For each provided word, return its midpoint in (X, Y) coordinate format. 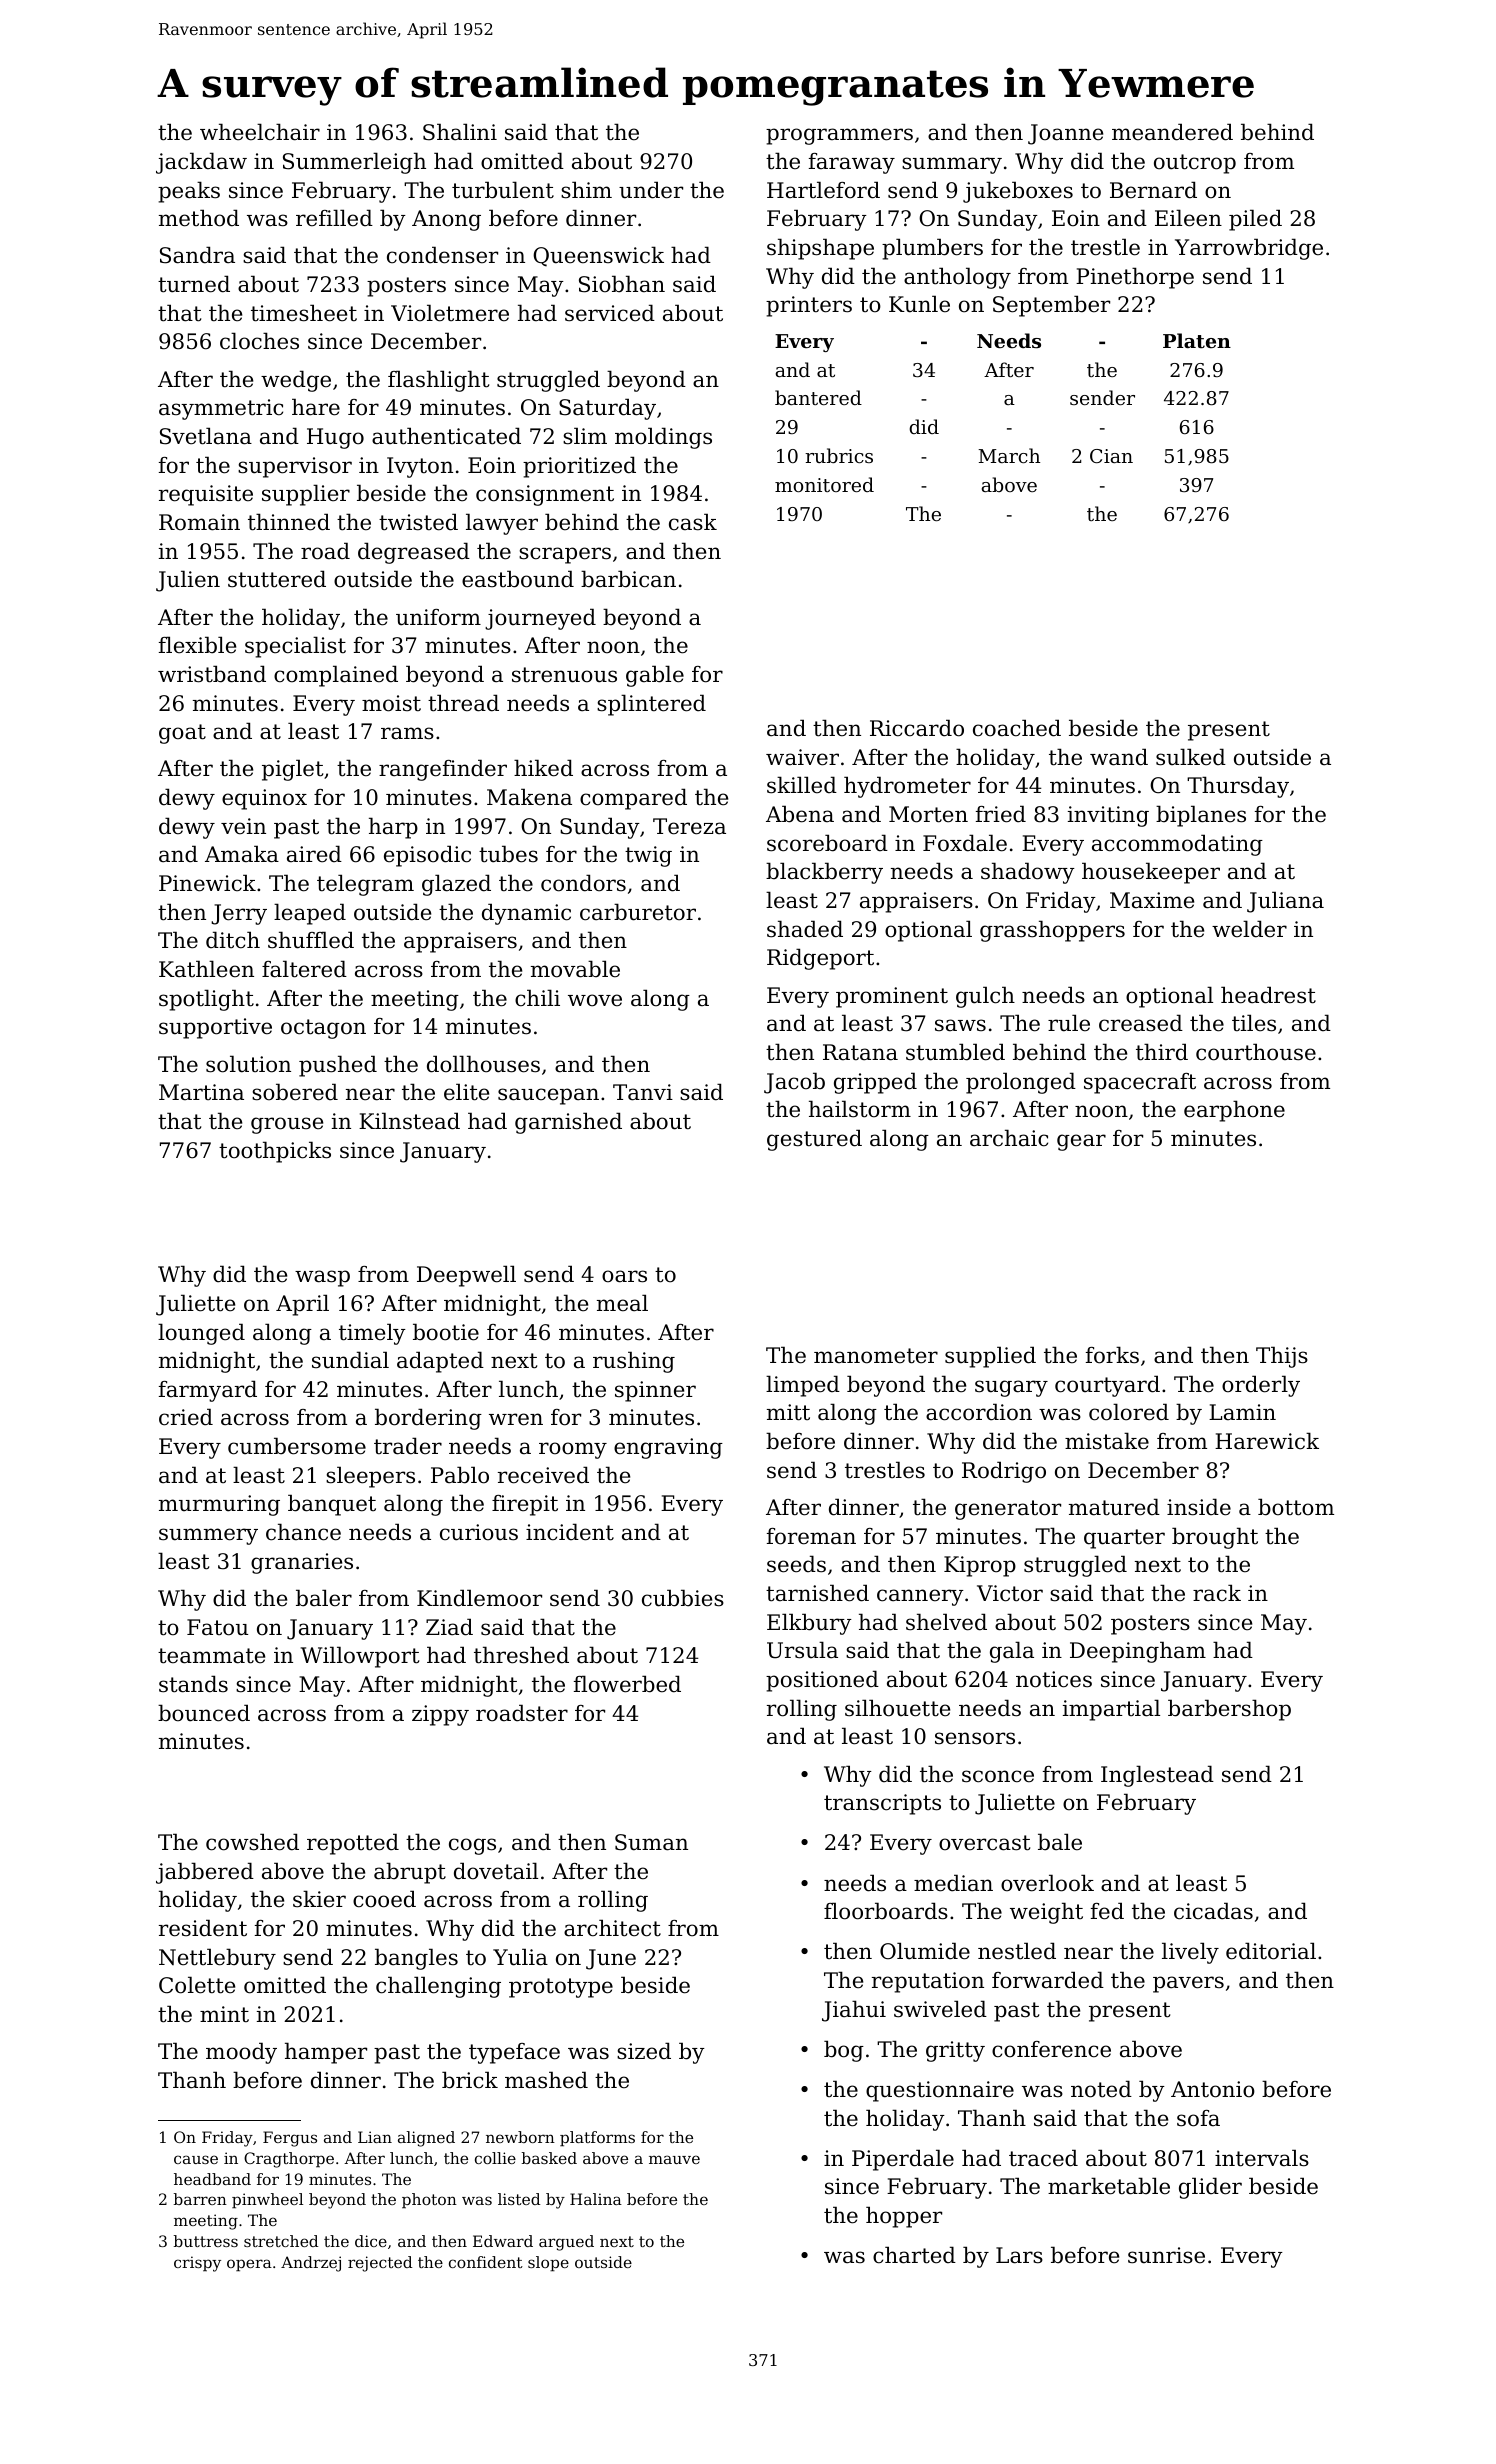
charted (914, 2255)
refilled (334, 218)
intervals (1262, 2158)
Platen (1197, 341)
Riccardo (917, 728)
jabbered (205, 1873)
